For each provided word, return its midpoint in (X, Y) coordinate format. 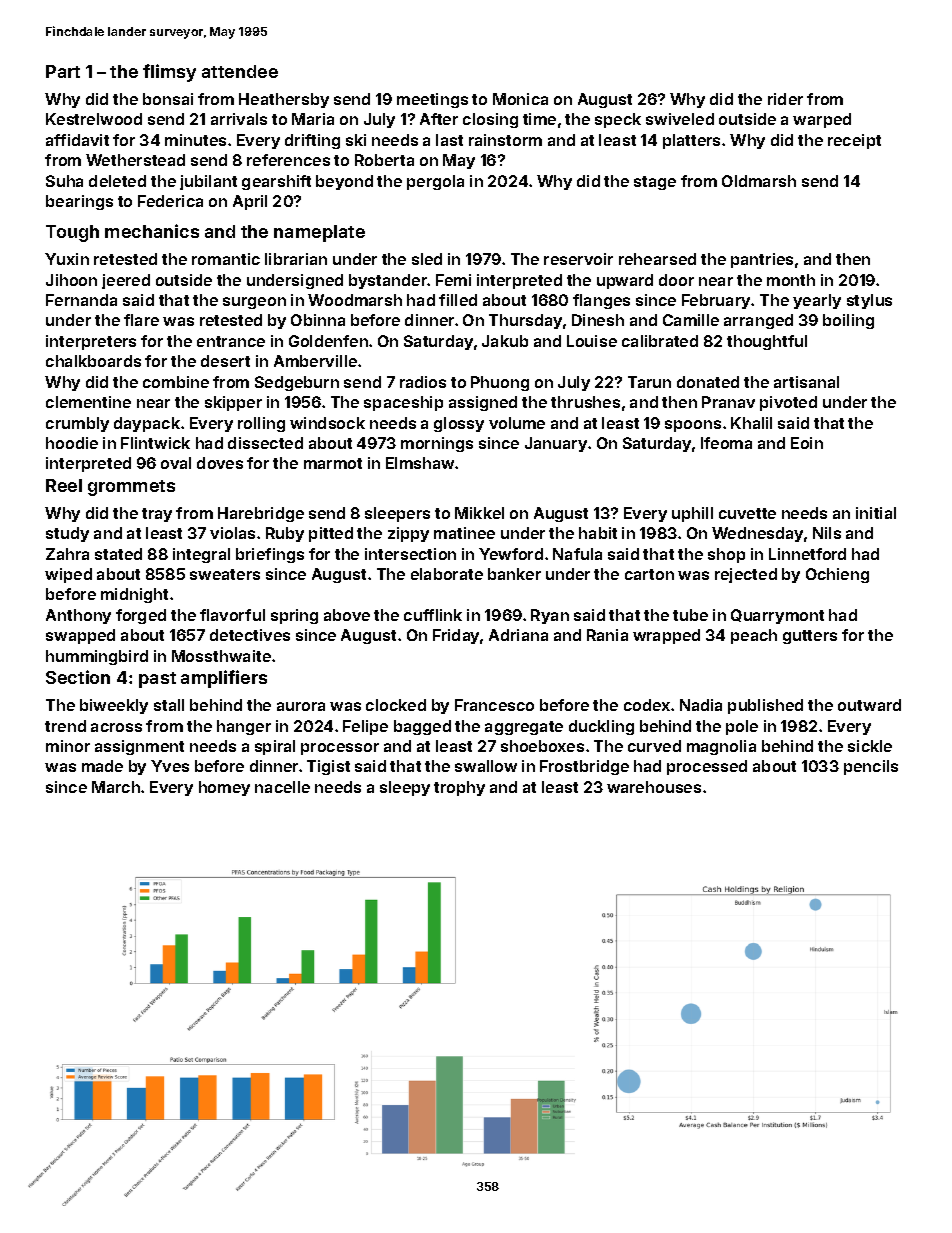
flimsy (169, 73)
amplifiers (224, 679)
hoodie (72, 443)
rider (785, 99)
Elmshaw (420, 463)
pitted (331, 534)
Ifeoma (726, 443)
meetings (432, 100)
